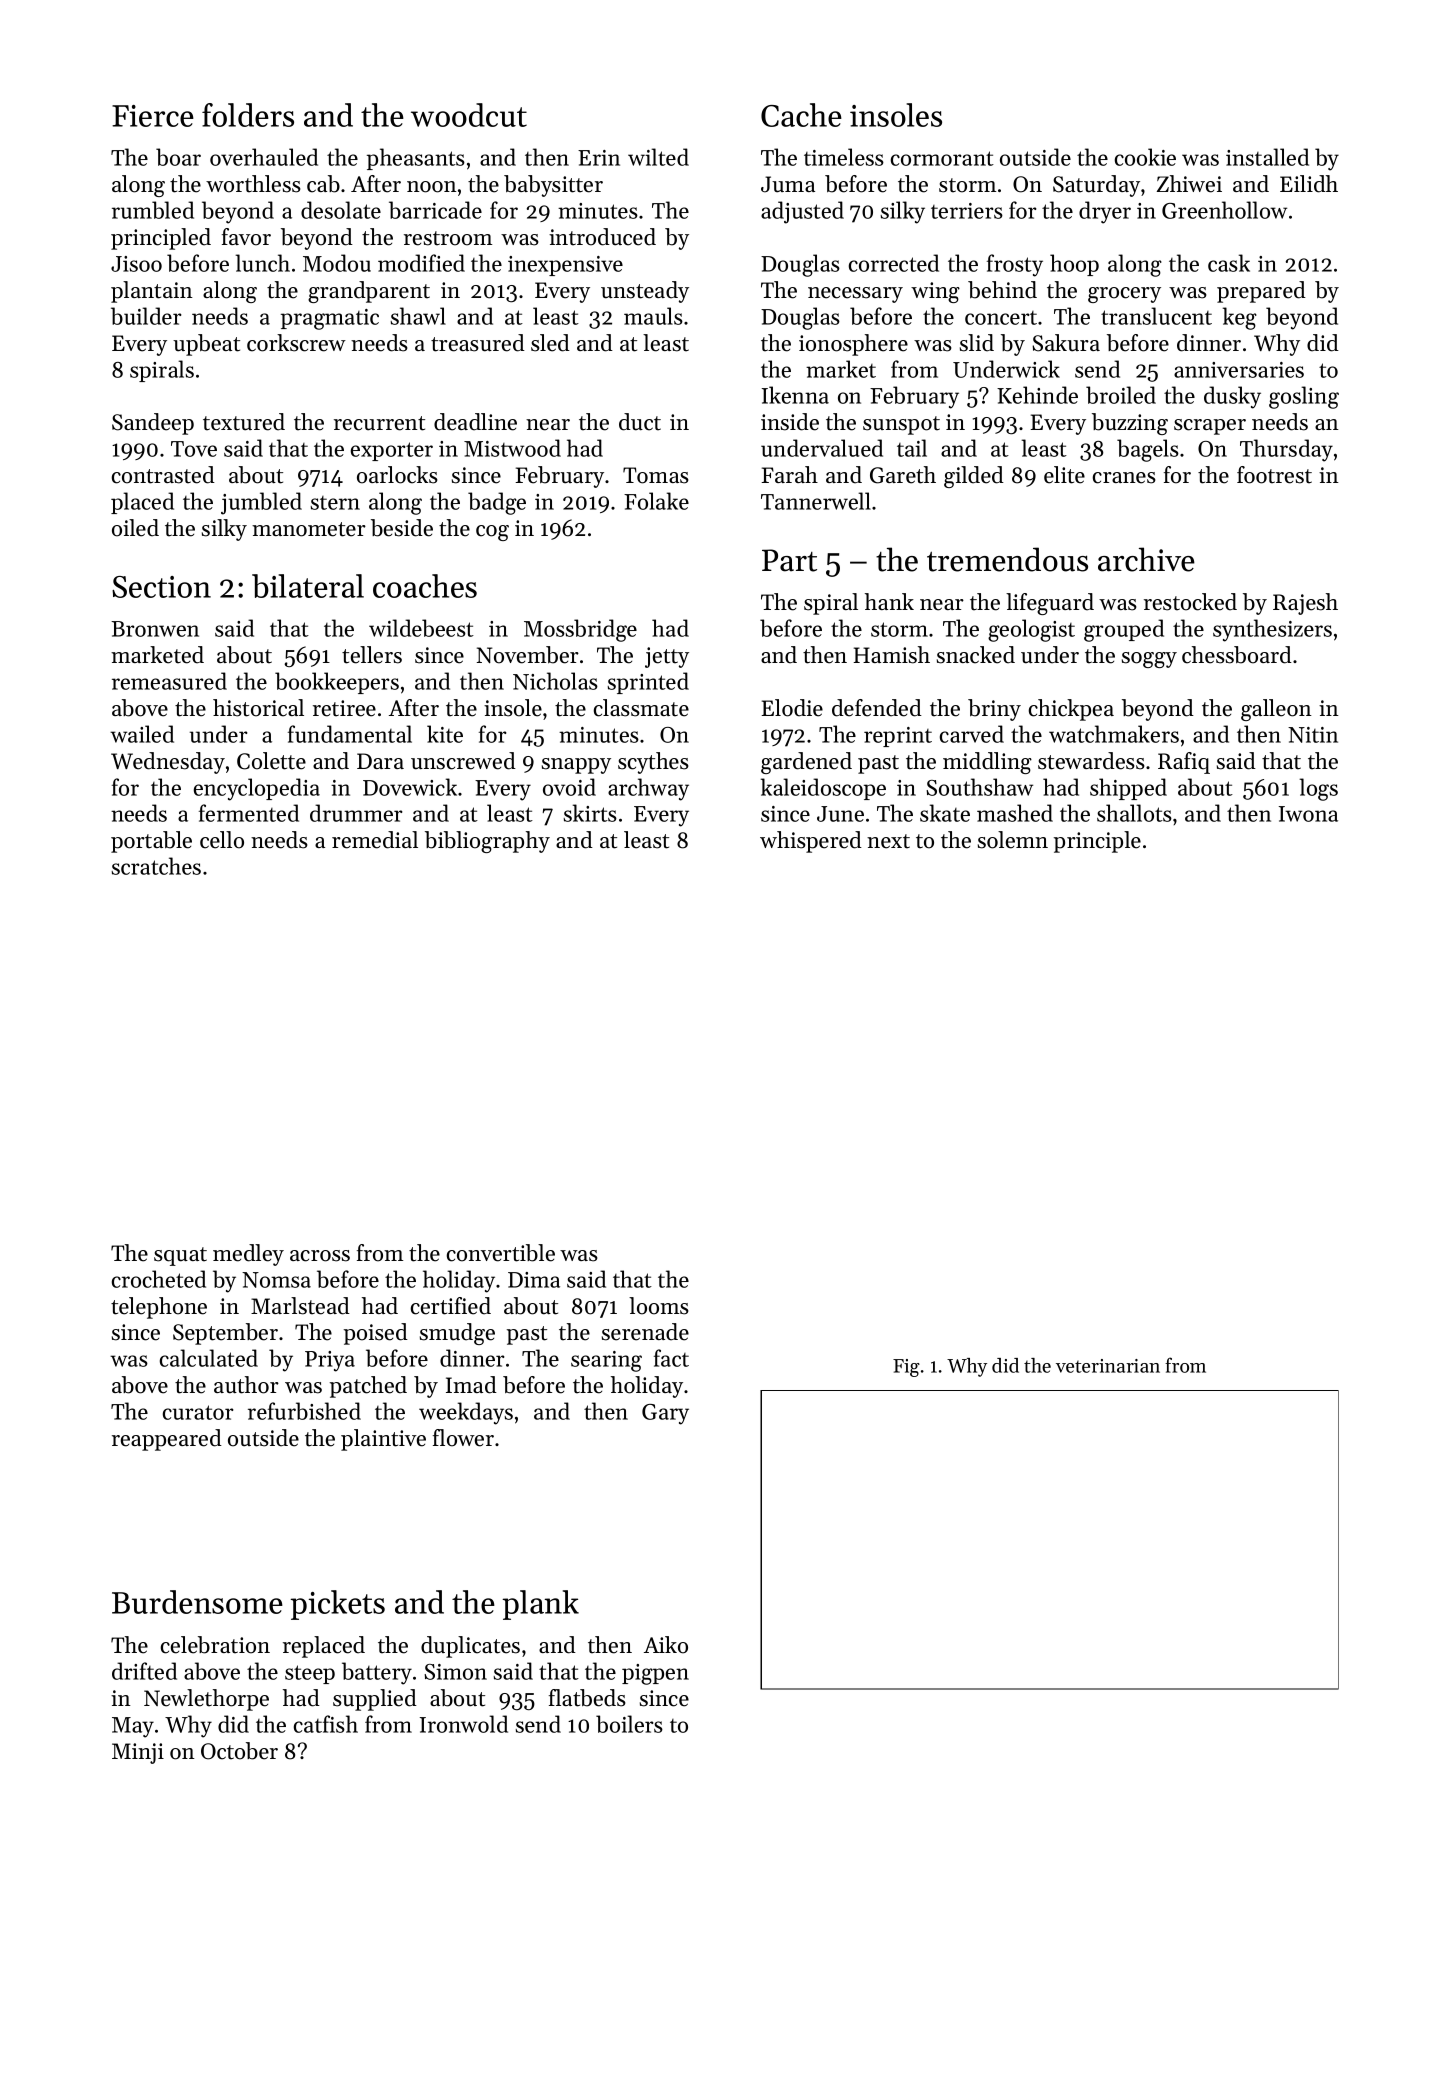  Describe the element at coordinates (550, 343) in the screenshot. I see `sled` at that location.
